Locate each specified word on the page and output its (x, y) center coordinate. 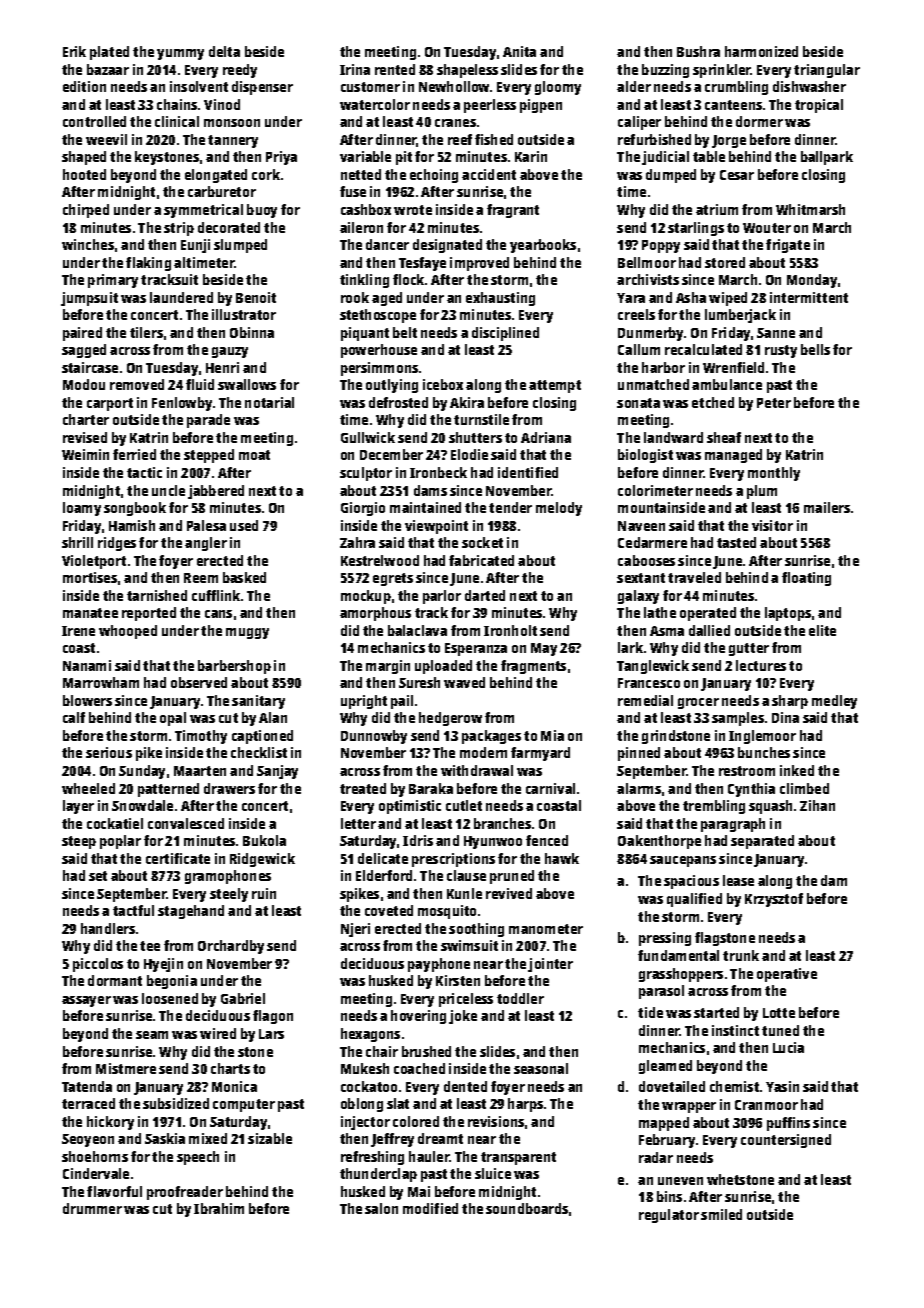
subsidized (176, 1103)
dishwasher (809, 86)
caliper (639, 123)
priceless (466, 1000)
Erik (74, 51)
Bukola (264, 840)
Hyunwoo (493, 842)
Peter (774, 403)
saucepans (683, 861)
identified (528, 472)
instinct (735, 1030)
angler (206, 544)
